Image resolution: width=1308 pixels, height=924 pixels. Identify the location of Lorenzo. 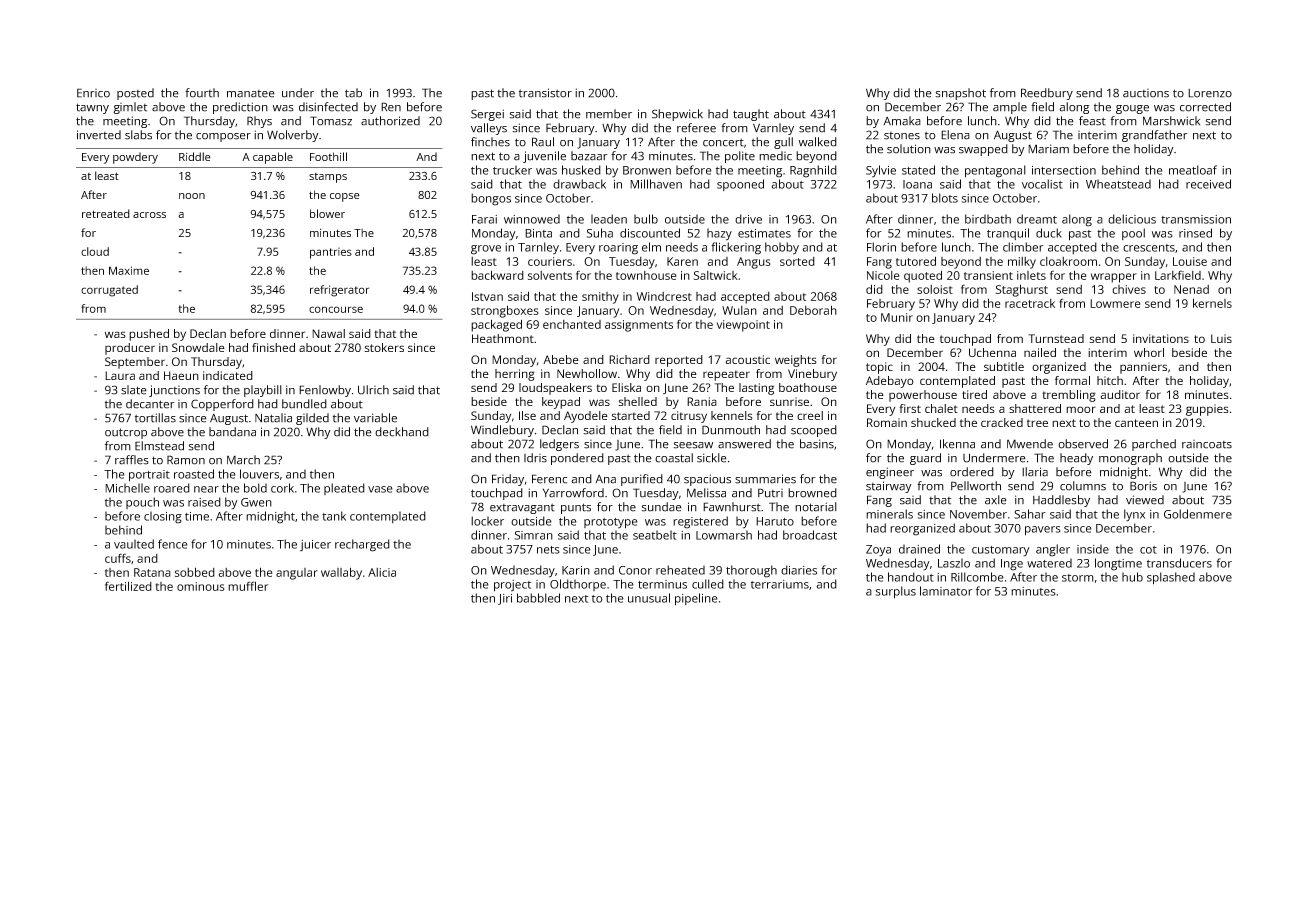
(1210, 93).
